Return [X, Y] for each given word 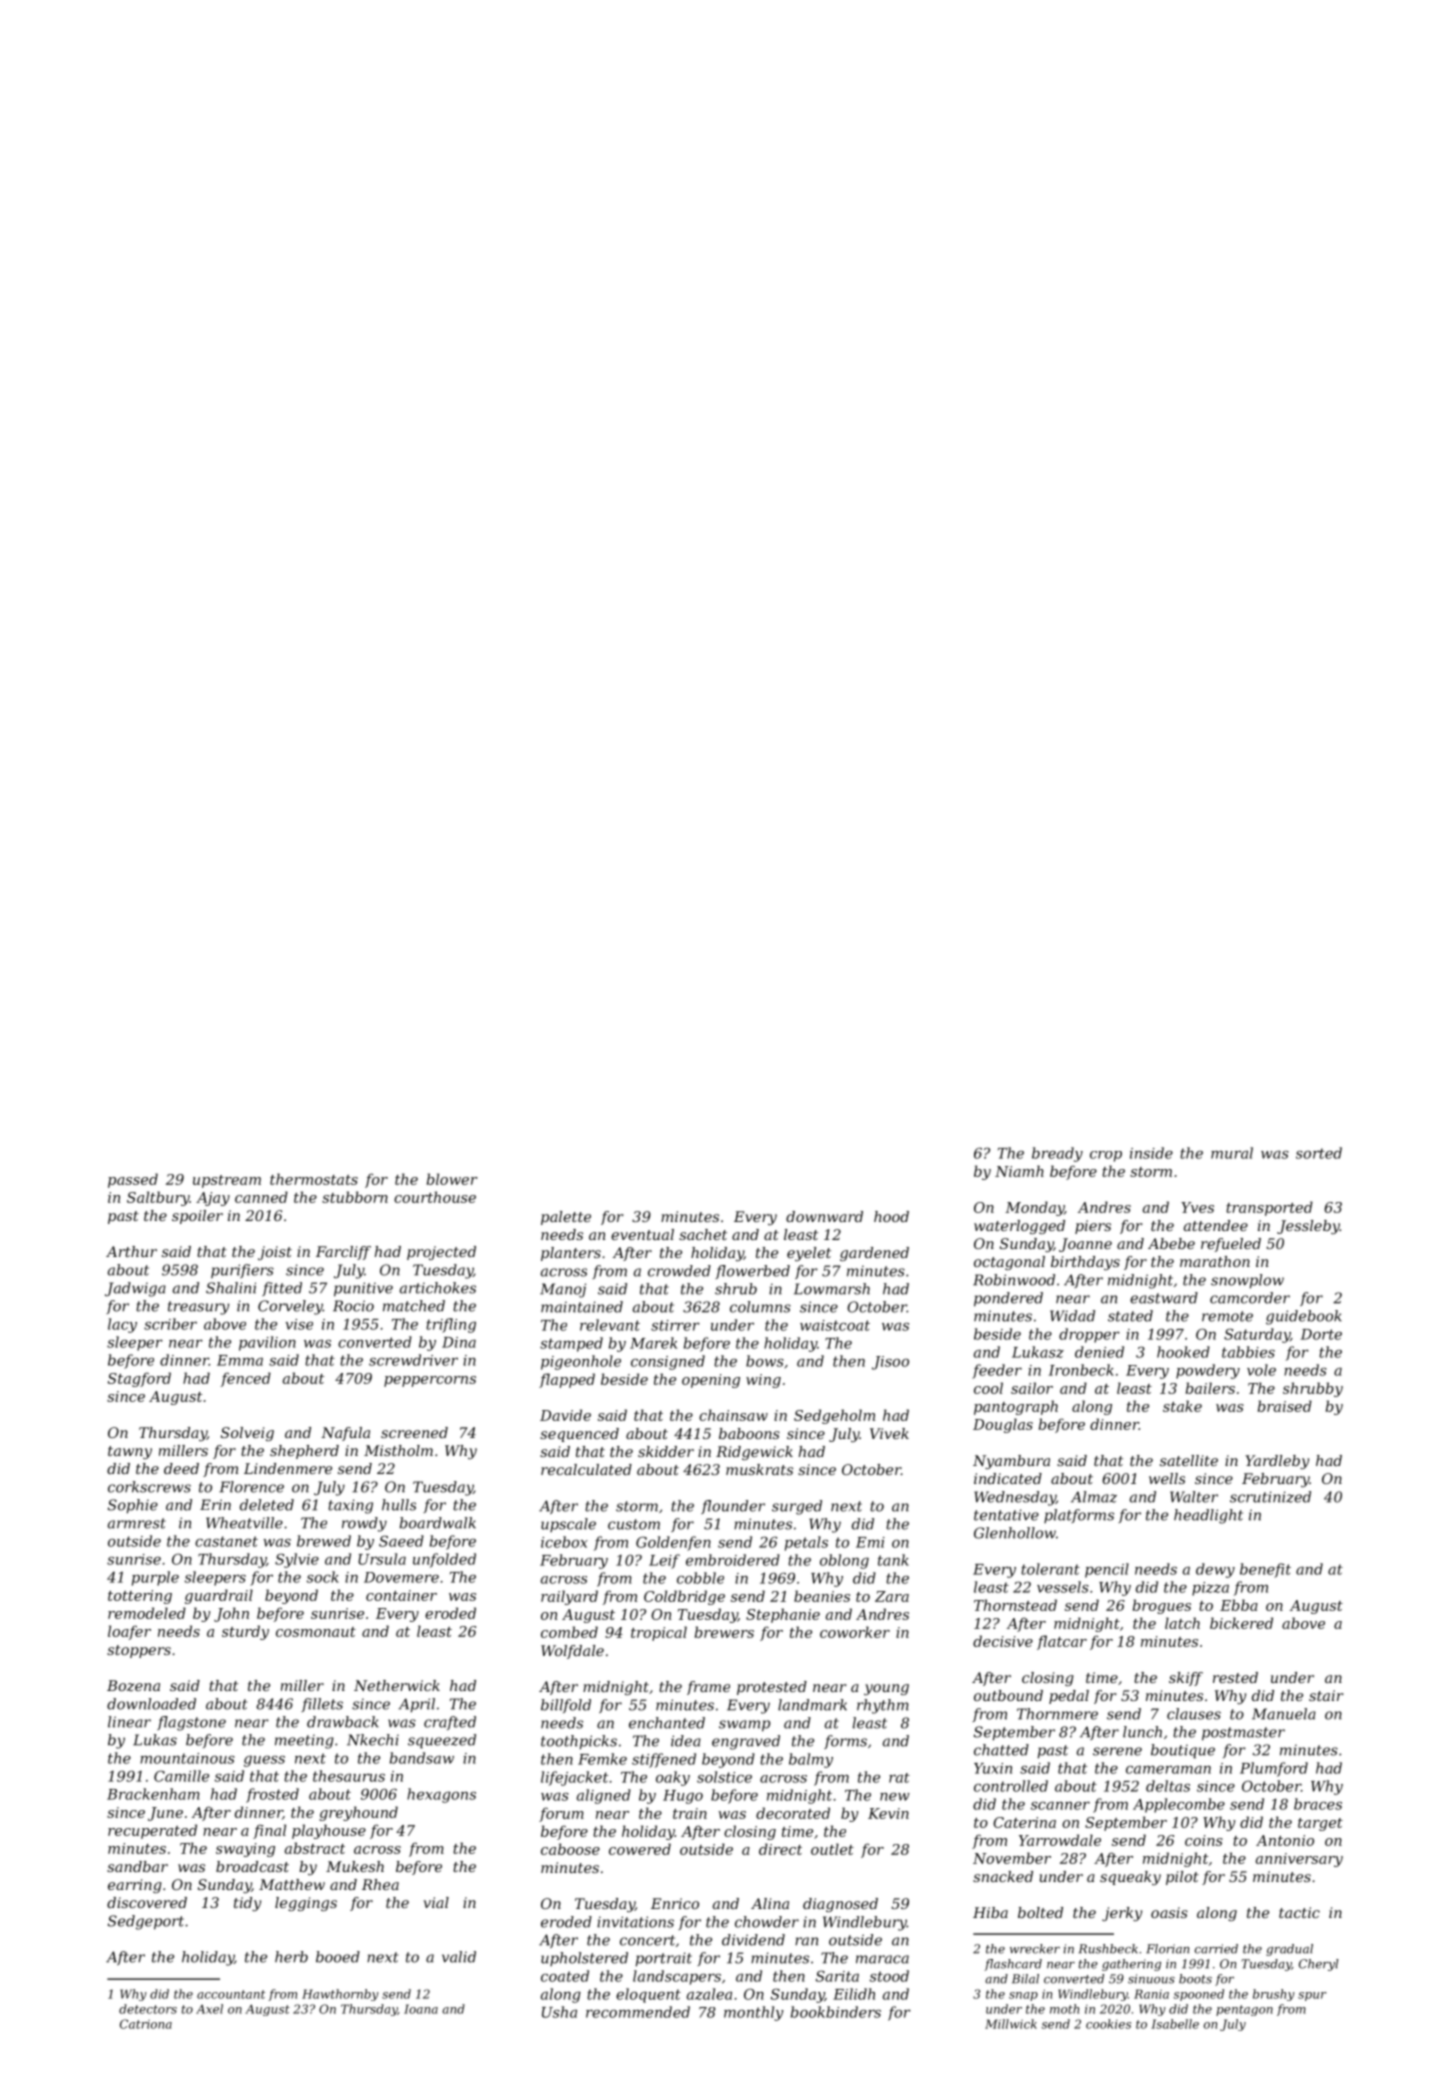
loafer [129, 1632]
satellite [1189, 1460]
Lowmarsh [832, 1289]
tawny [130, 1452]
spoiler [197, 1217]
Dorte [1321, 1334]
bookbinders [836, 2012]
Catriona [146, 2024]
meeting [304, 1742]
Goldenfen [673, 1543]
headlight [1208, 1516]
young [886, 1689]
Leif [664, 1561]
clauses [1194, 1714]
